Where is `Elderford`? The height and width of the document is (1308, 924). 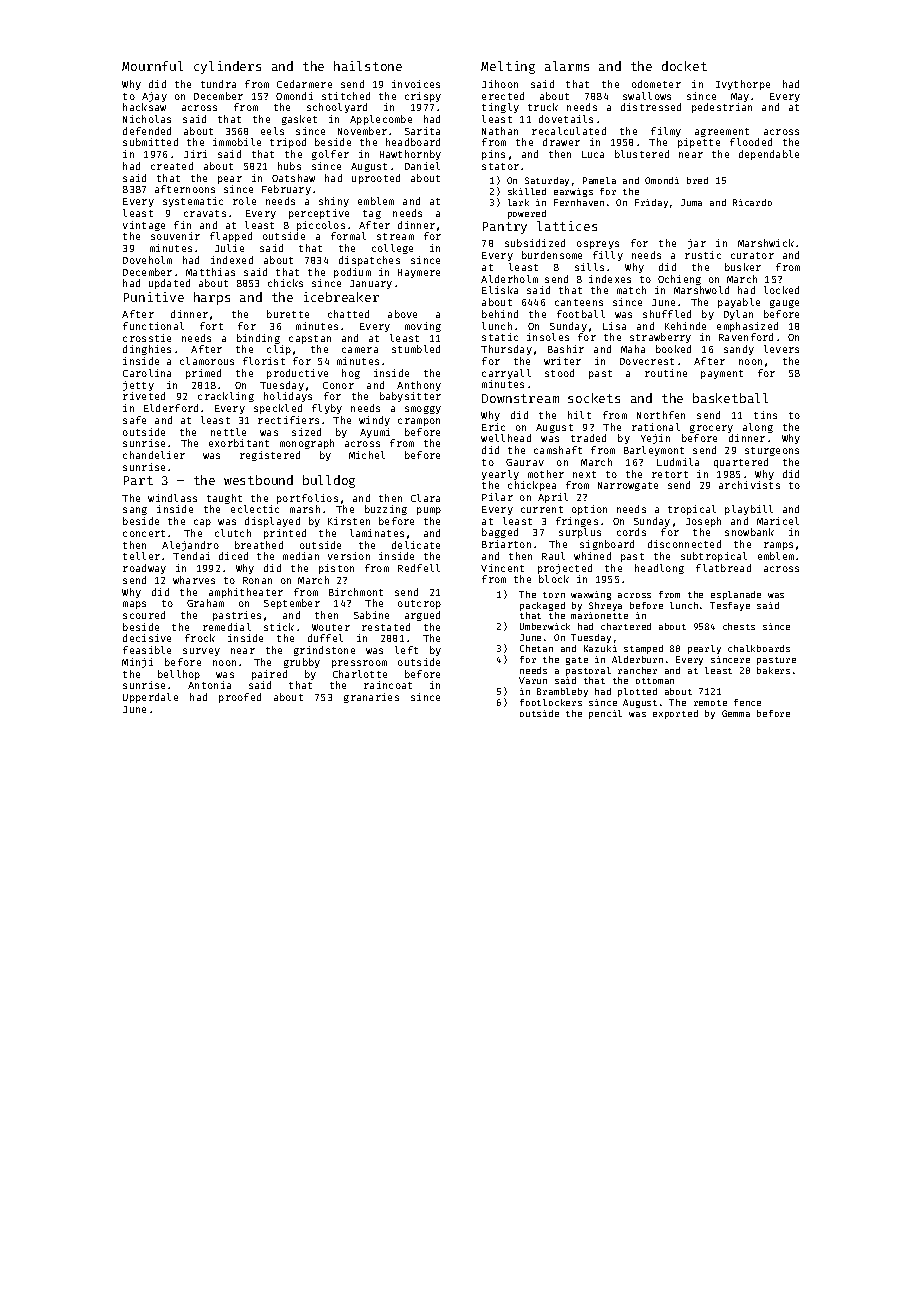 Elderford is located at coordinates (171, 408).
